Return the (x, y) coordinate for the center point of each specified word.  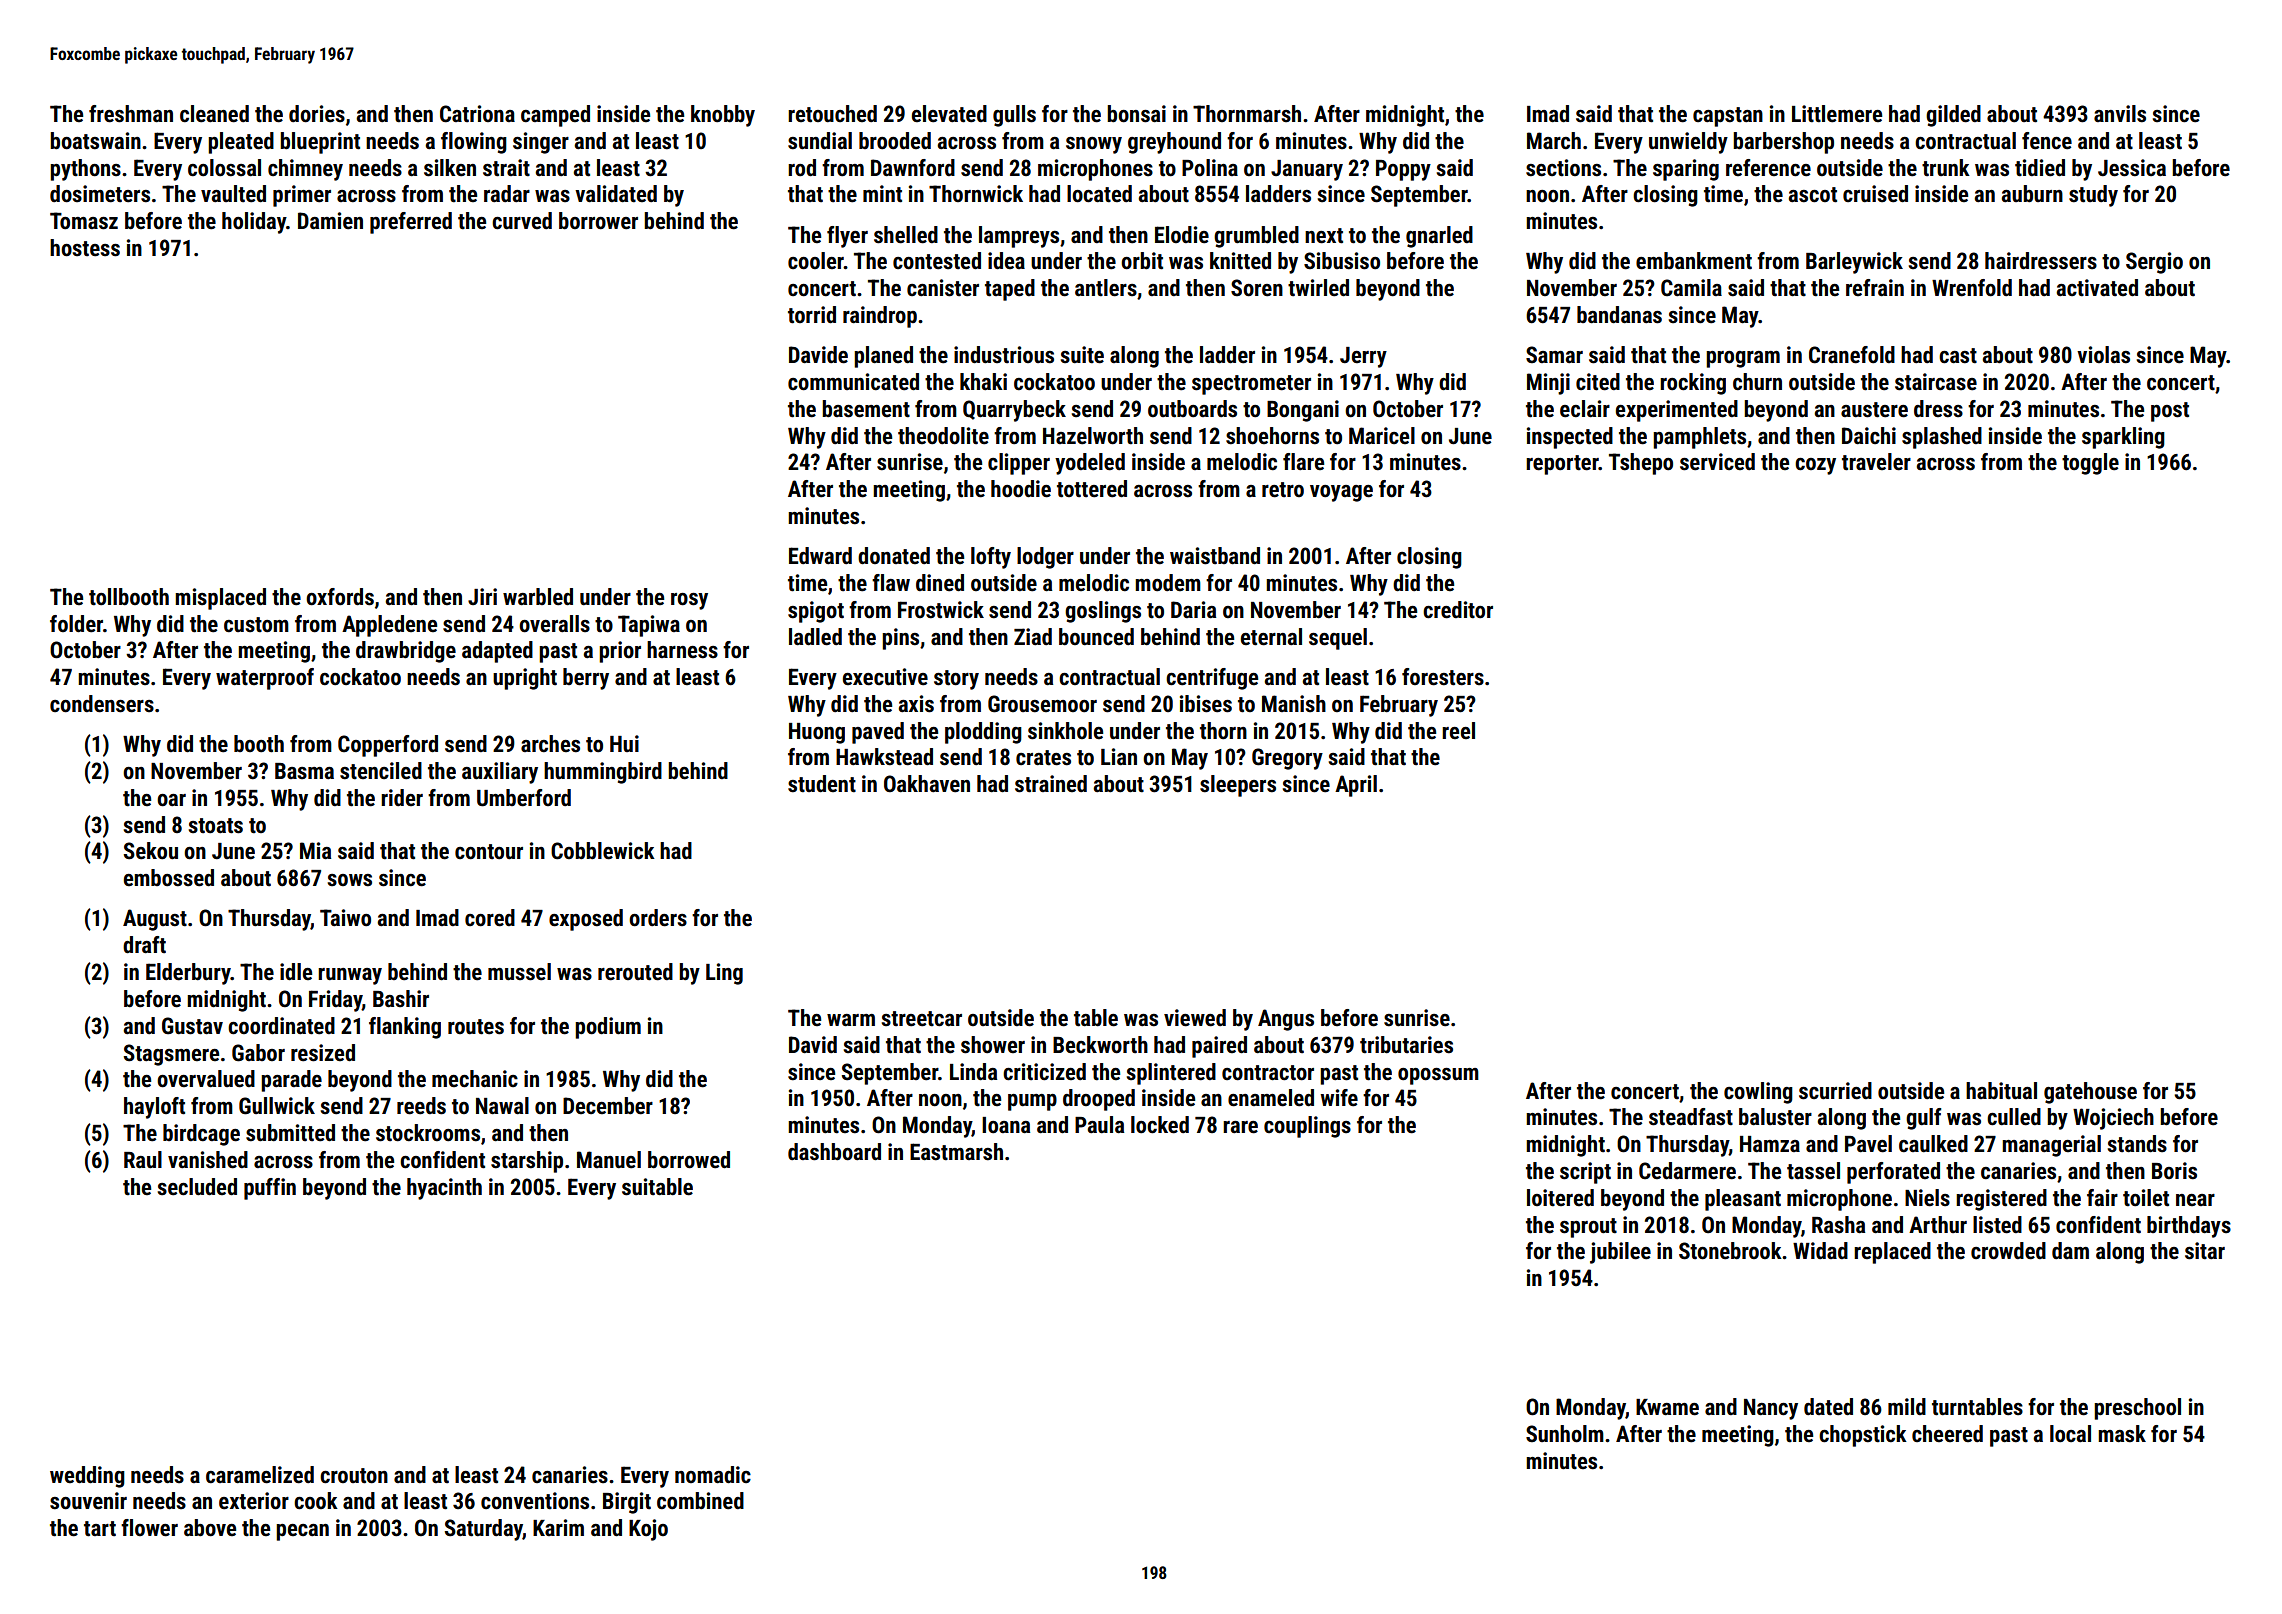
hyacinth (444, 1189)
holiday (254, 223)
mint (882, 194)
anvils (2120, 114)
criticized (1044, 1072)
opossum (1438, 1076)
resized (323, 1053)
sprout (1588, 1228)
